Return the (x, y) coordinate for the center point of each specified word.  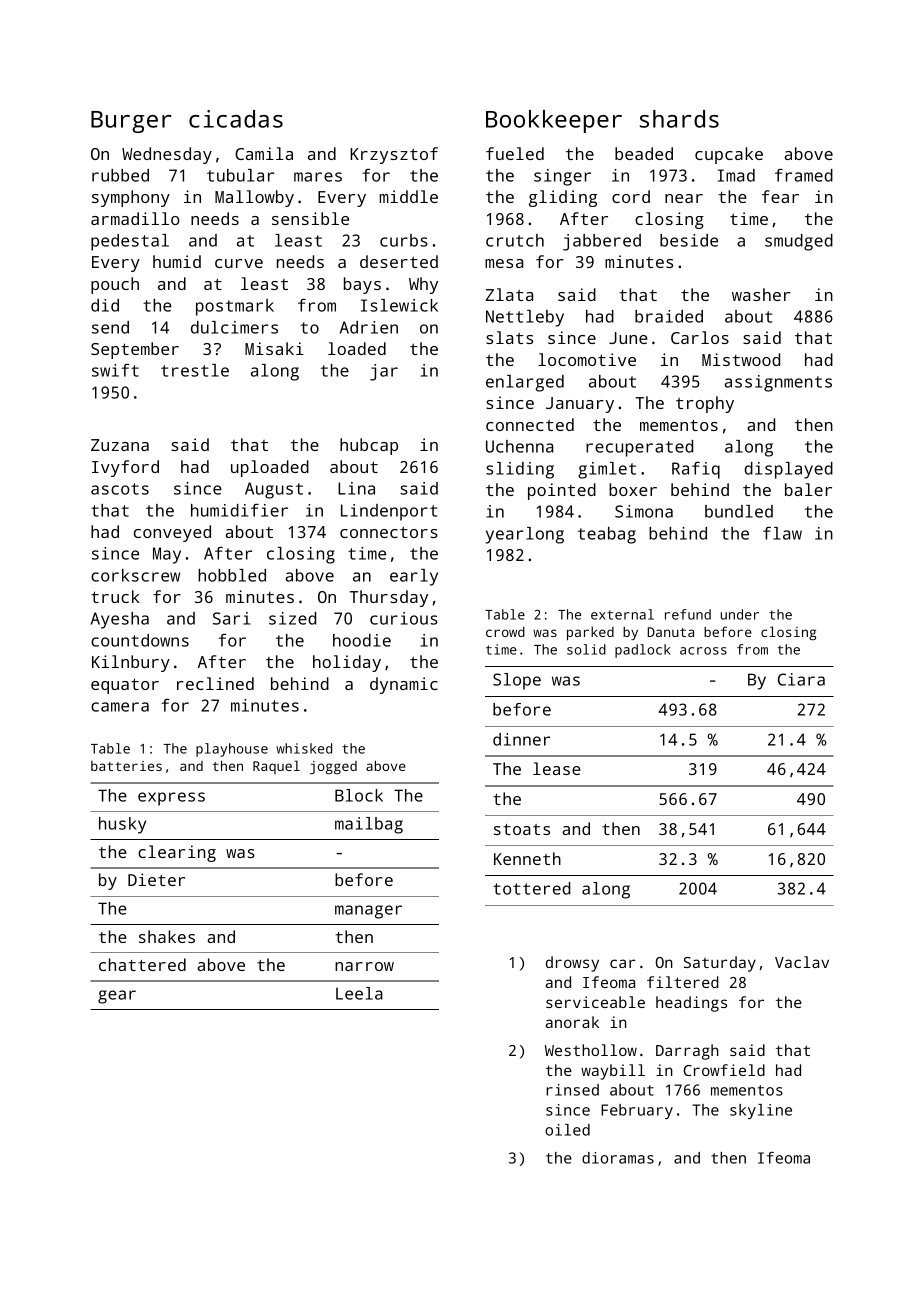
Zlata (509, 294)
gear (117, 997)
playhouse (232, 750)
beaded (644, 153)
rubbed (120, 175)
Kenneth (527, 858)
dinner (521, 739)
